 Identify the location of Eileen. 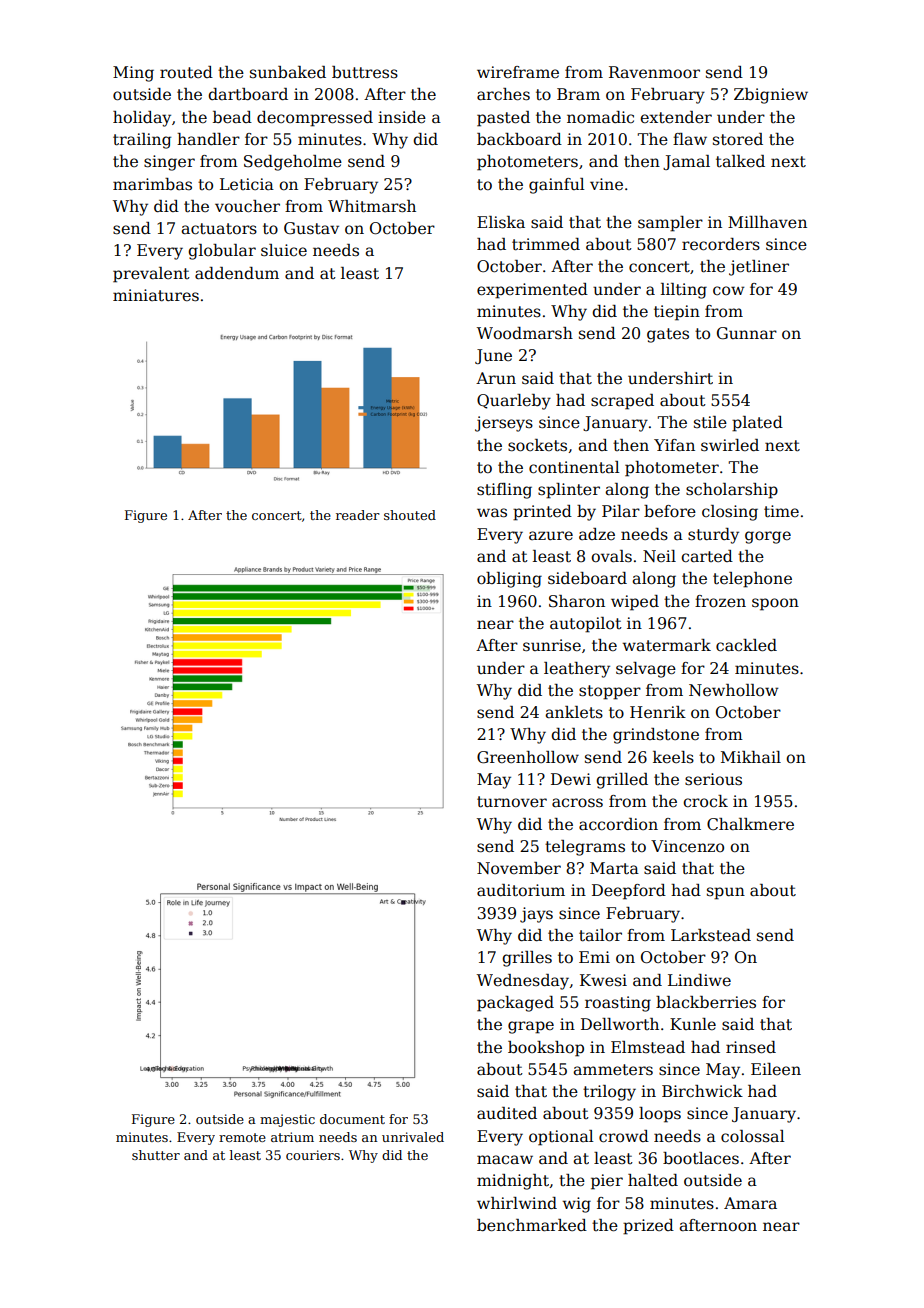
(776, 1069).
